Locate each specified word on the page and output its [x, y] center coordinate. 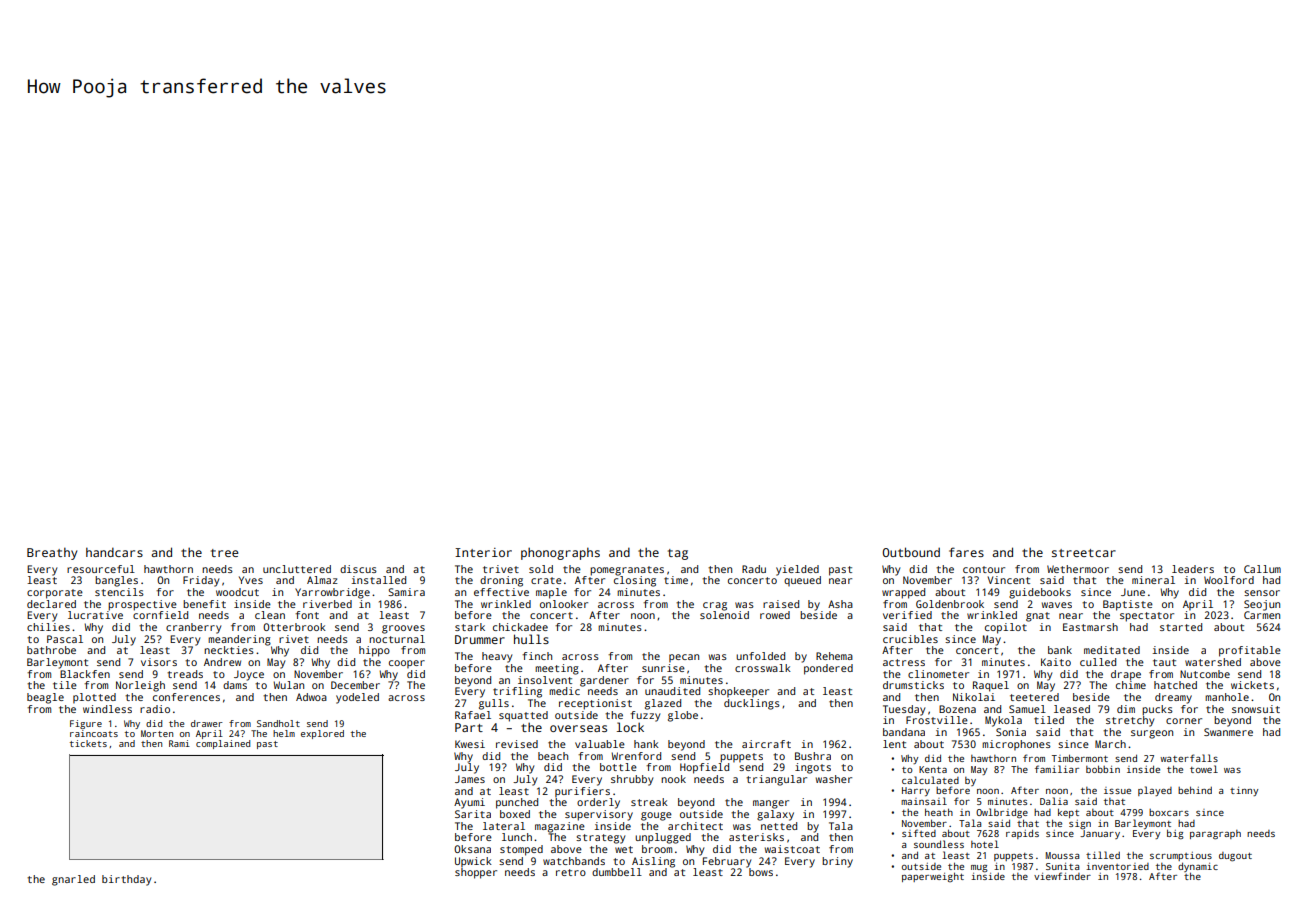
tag [678, 554]
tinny [1244, 791]
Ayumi [469, 803]
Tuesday [904, 710]
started [1181, 627]
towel [1204, 769]
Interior [483, 552]
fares [966, 552]
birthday [126, 880]
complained [223, 744]
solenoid [724, 615]
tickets [88, 743]
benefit [204, 604]
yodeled [357, 698]
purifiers [582, 792]
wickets [1252, 685]
